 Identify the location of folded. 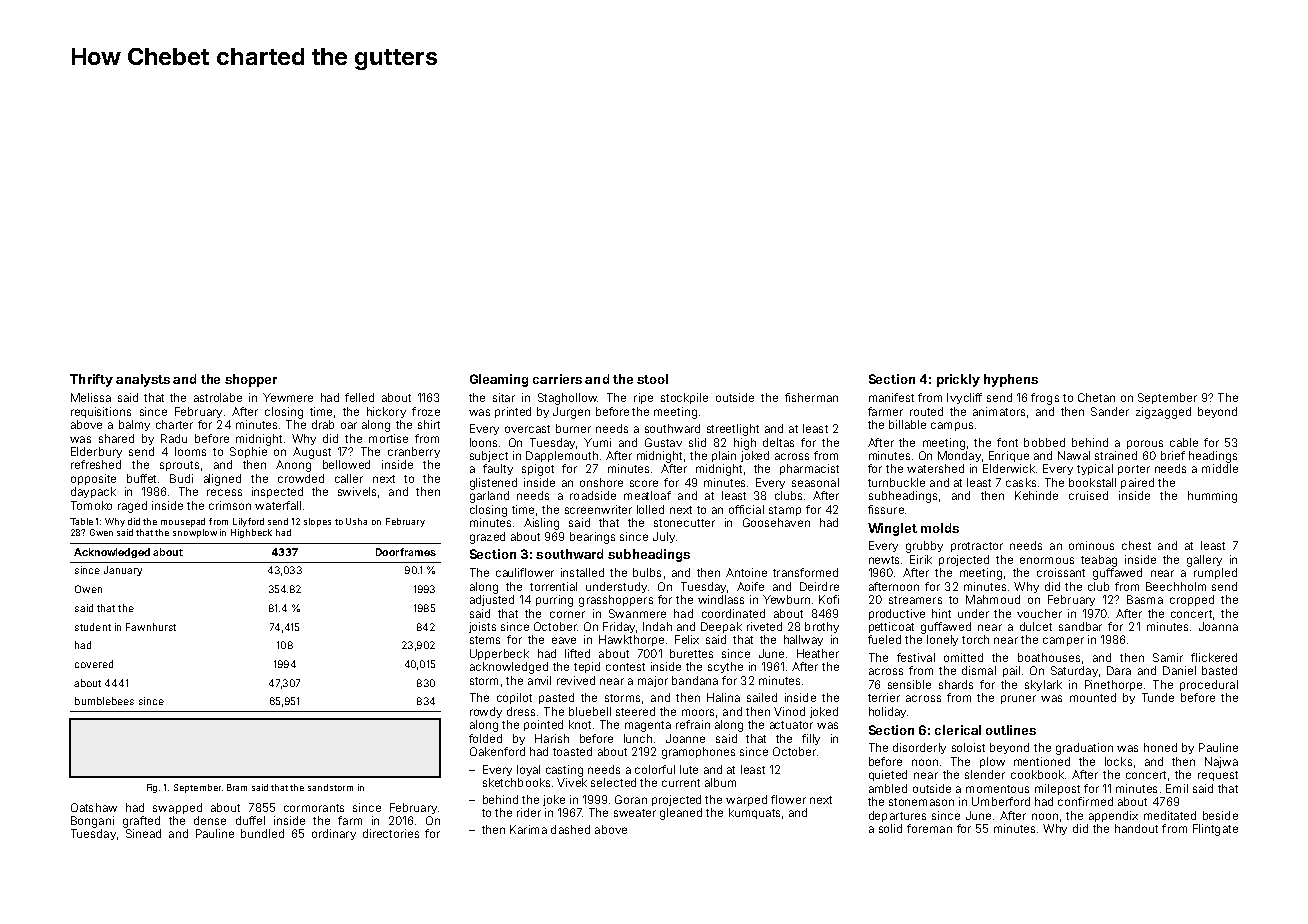
(485, 738).
